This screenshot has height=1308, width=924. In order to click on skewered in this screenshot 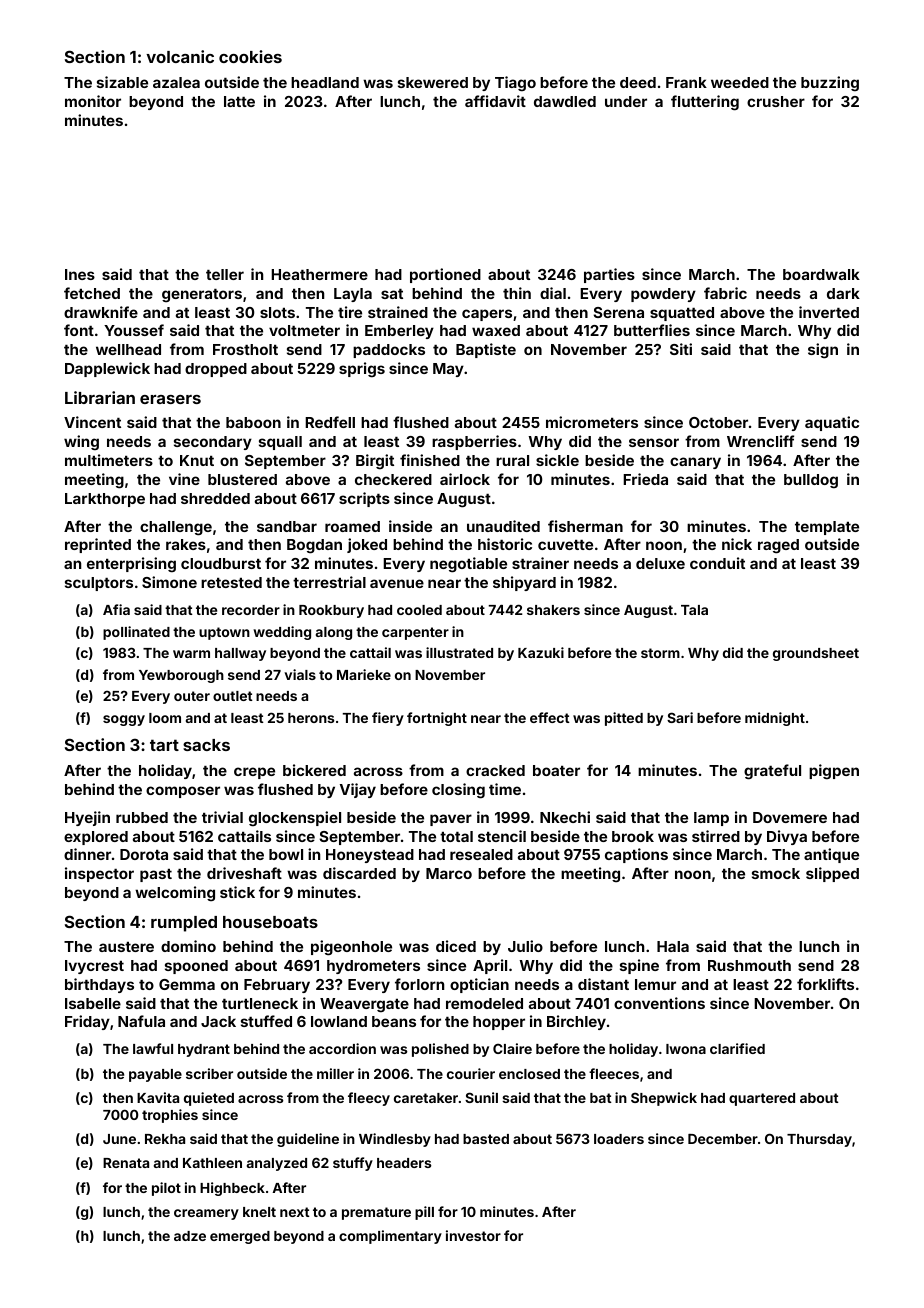, I will do `click(433, 82)`.
